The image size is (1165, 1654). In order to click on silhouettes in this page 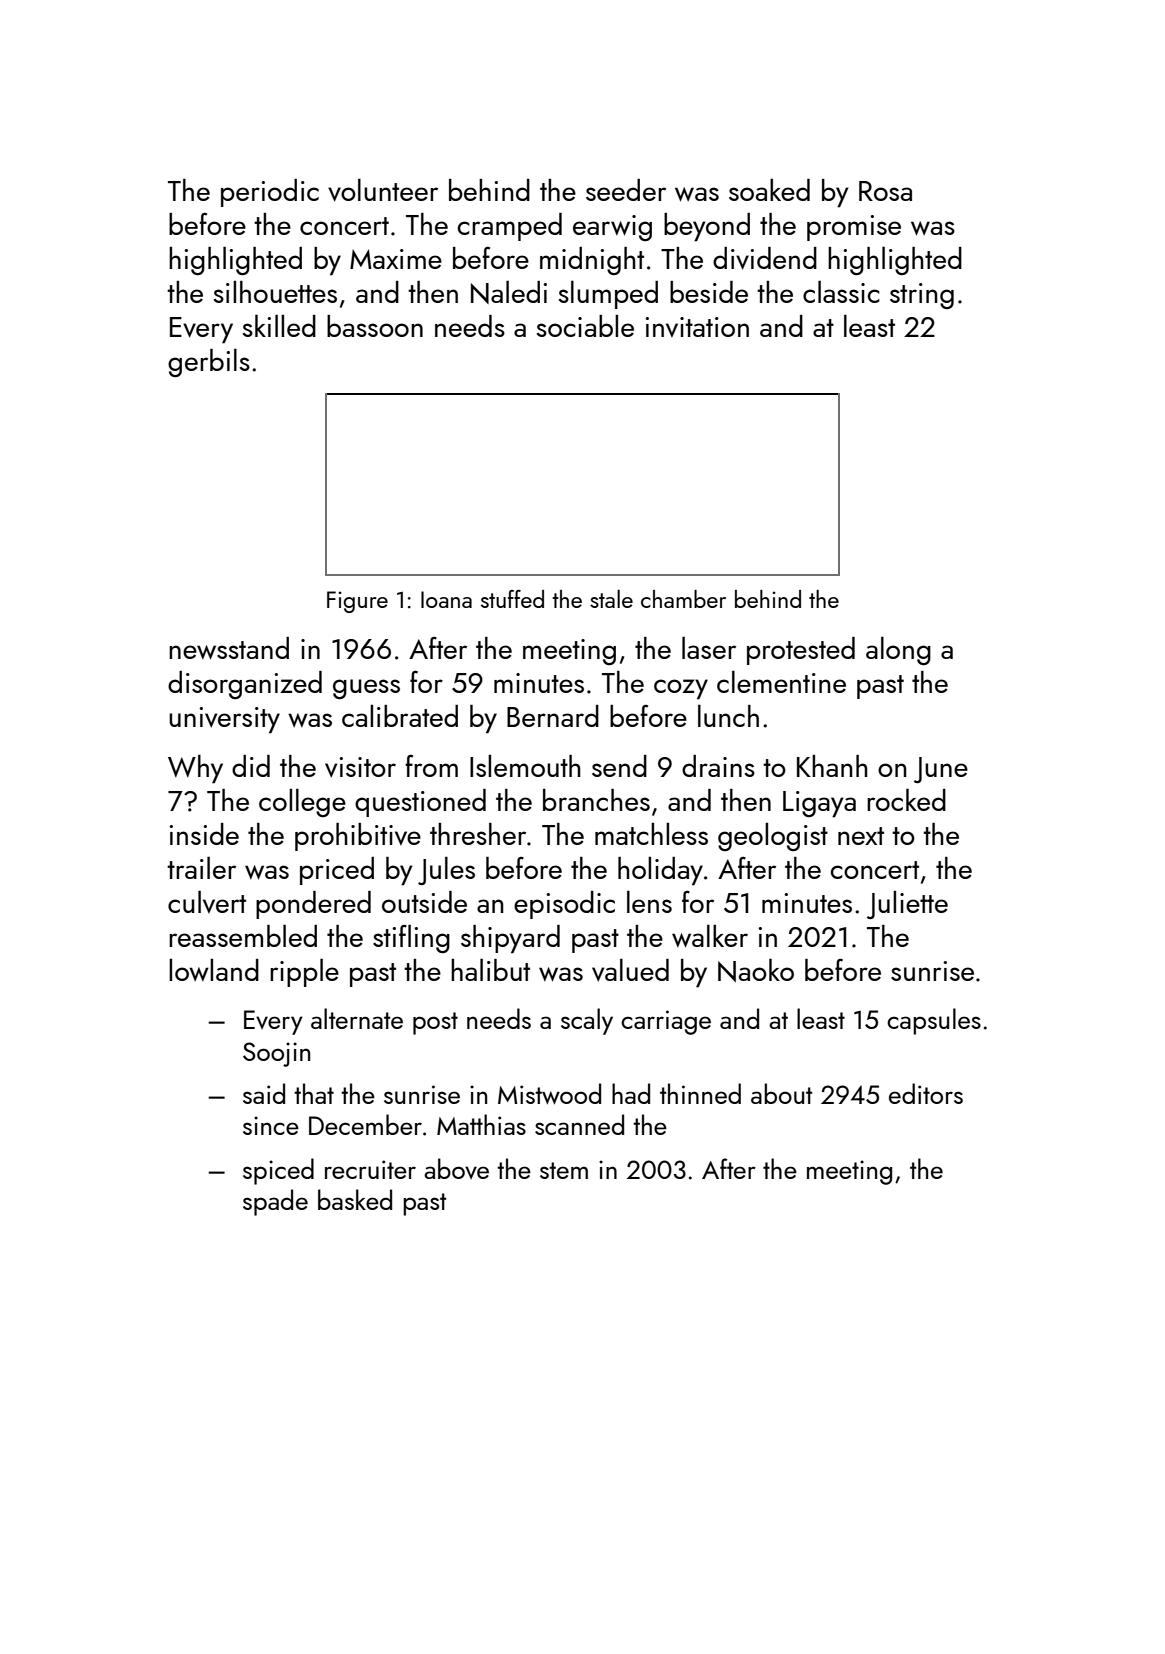, I will do `click(275, 292)`.
